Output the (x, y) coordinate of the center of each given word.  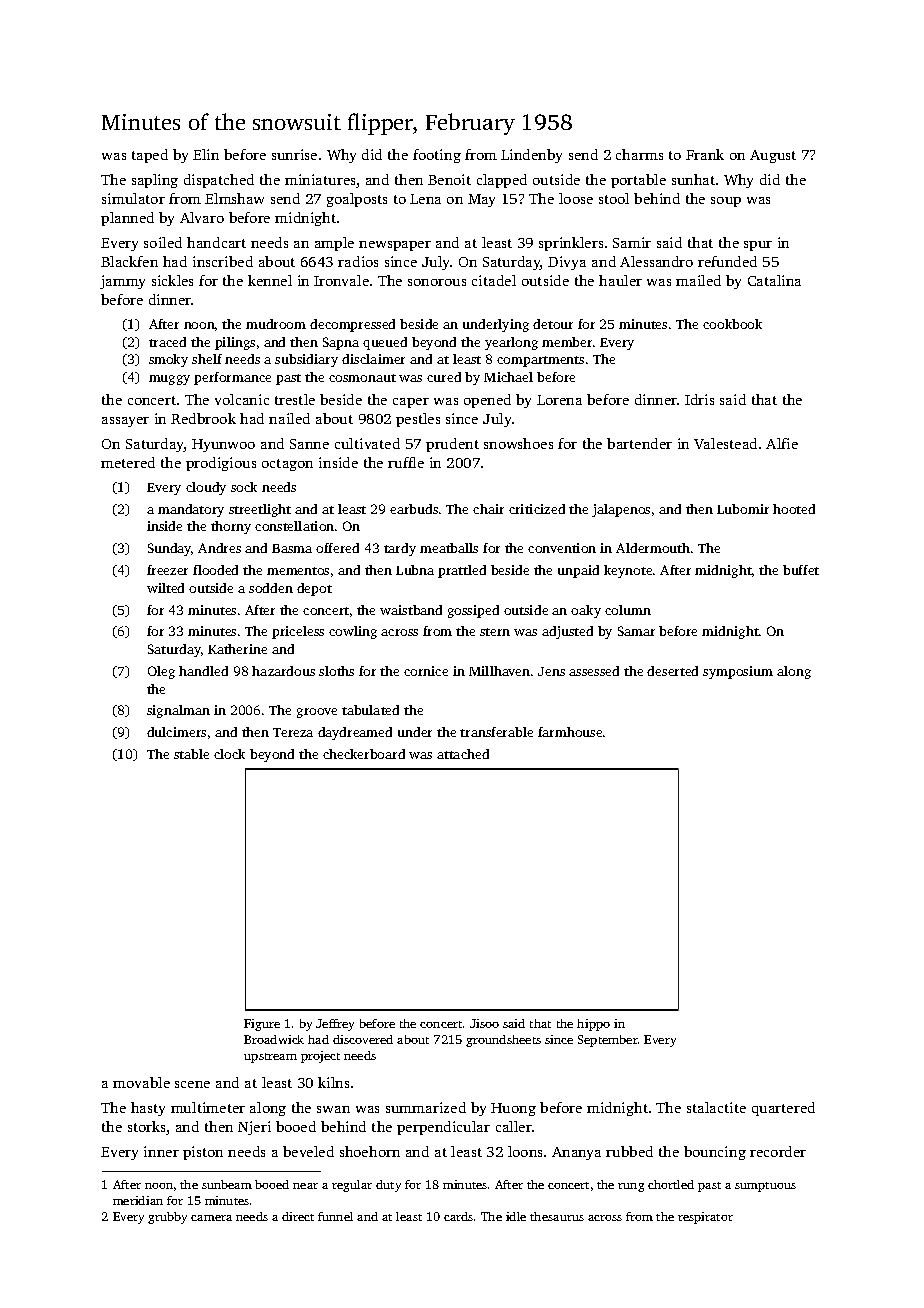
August (773, 156)
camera (211, 1218)
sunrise (294, 154)
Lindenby (531, 156)
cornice (426, 671)
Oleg (161, 672)
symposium (738, 672)
